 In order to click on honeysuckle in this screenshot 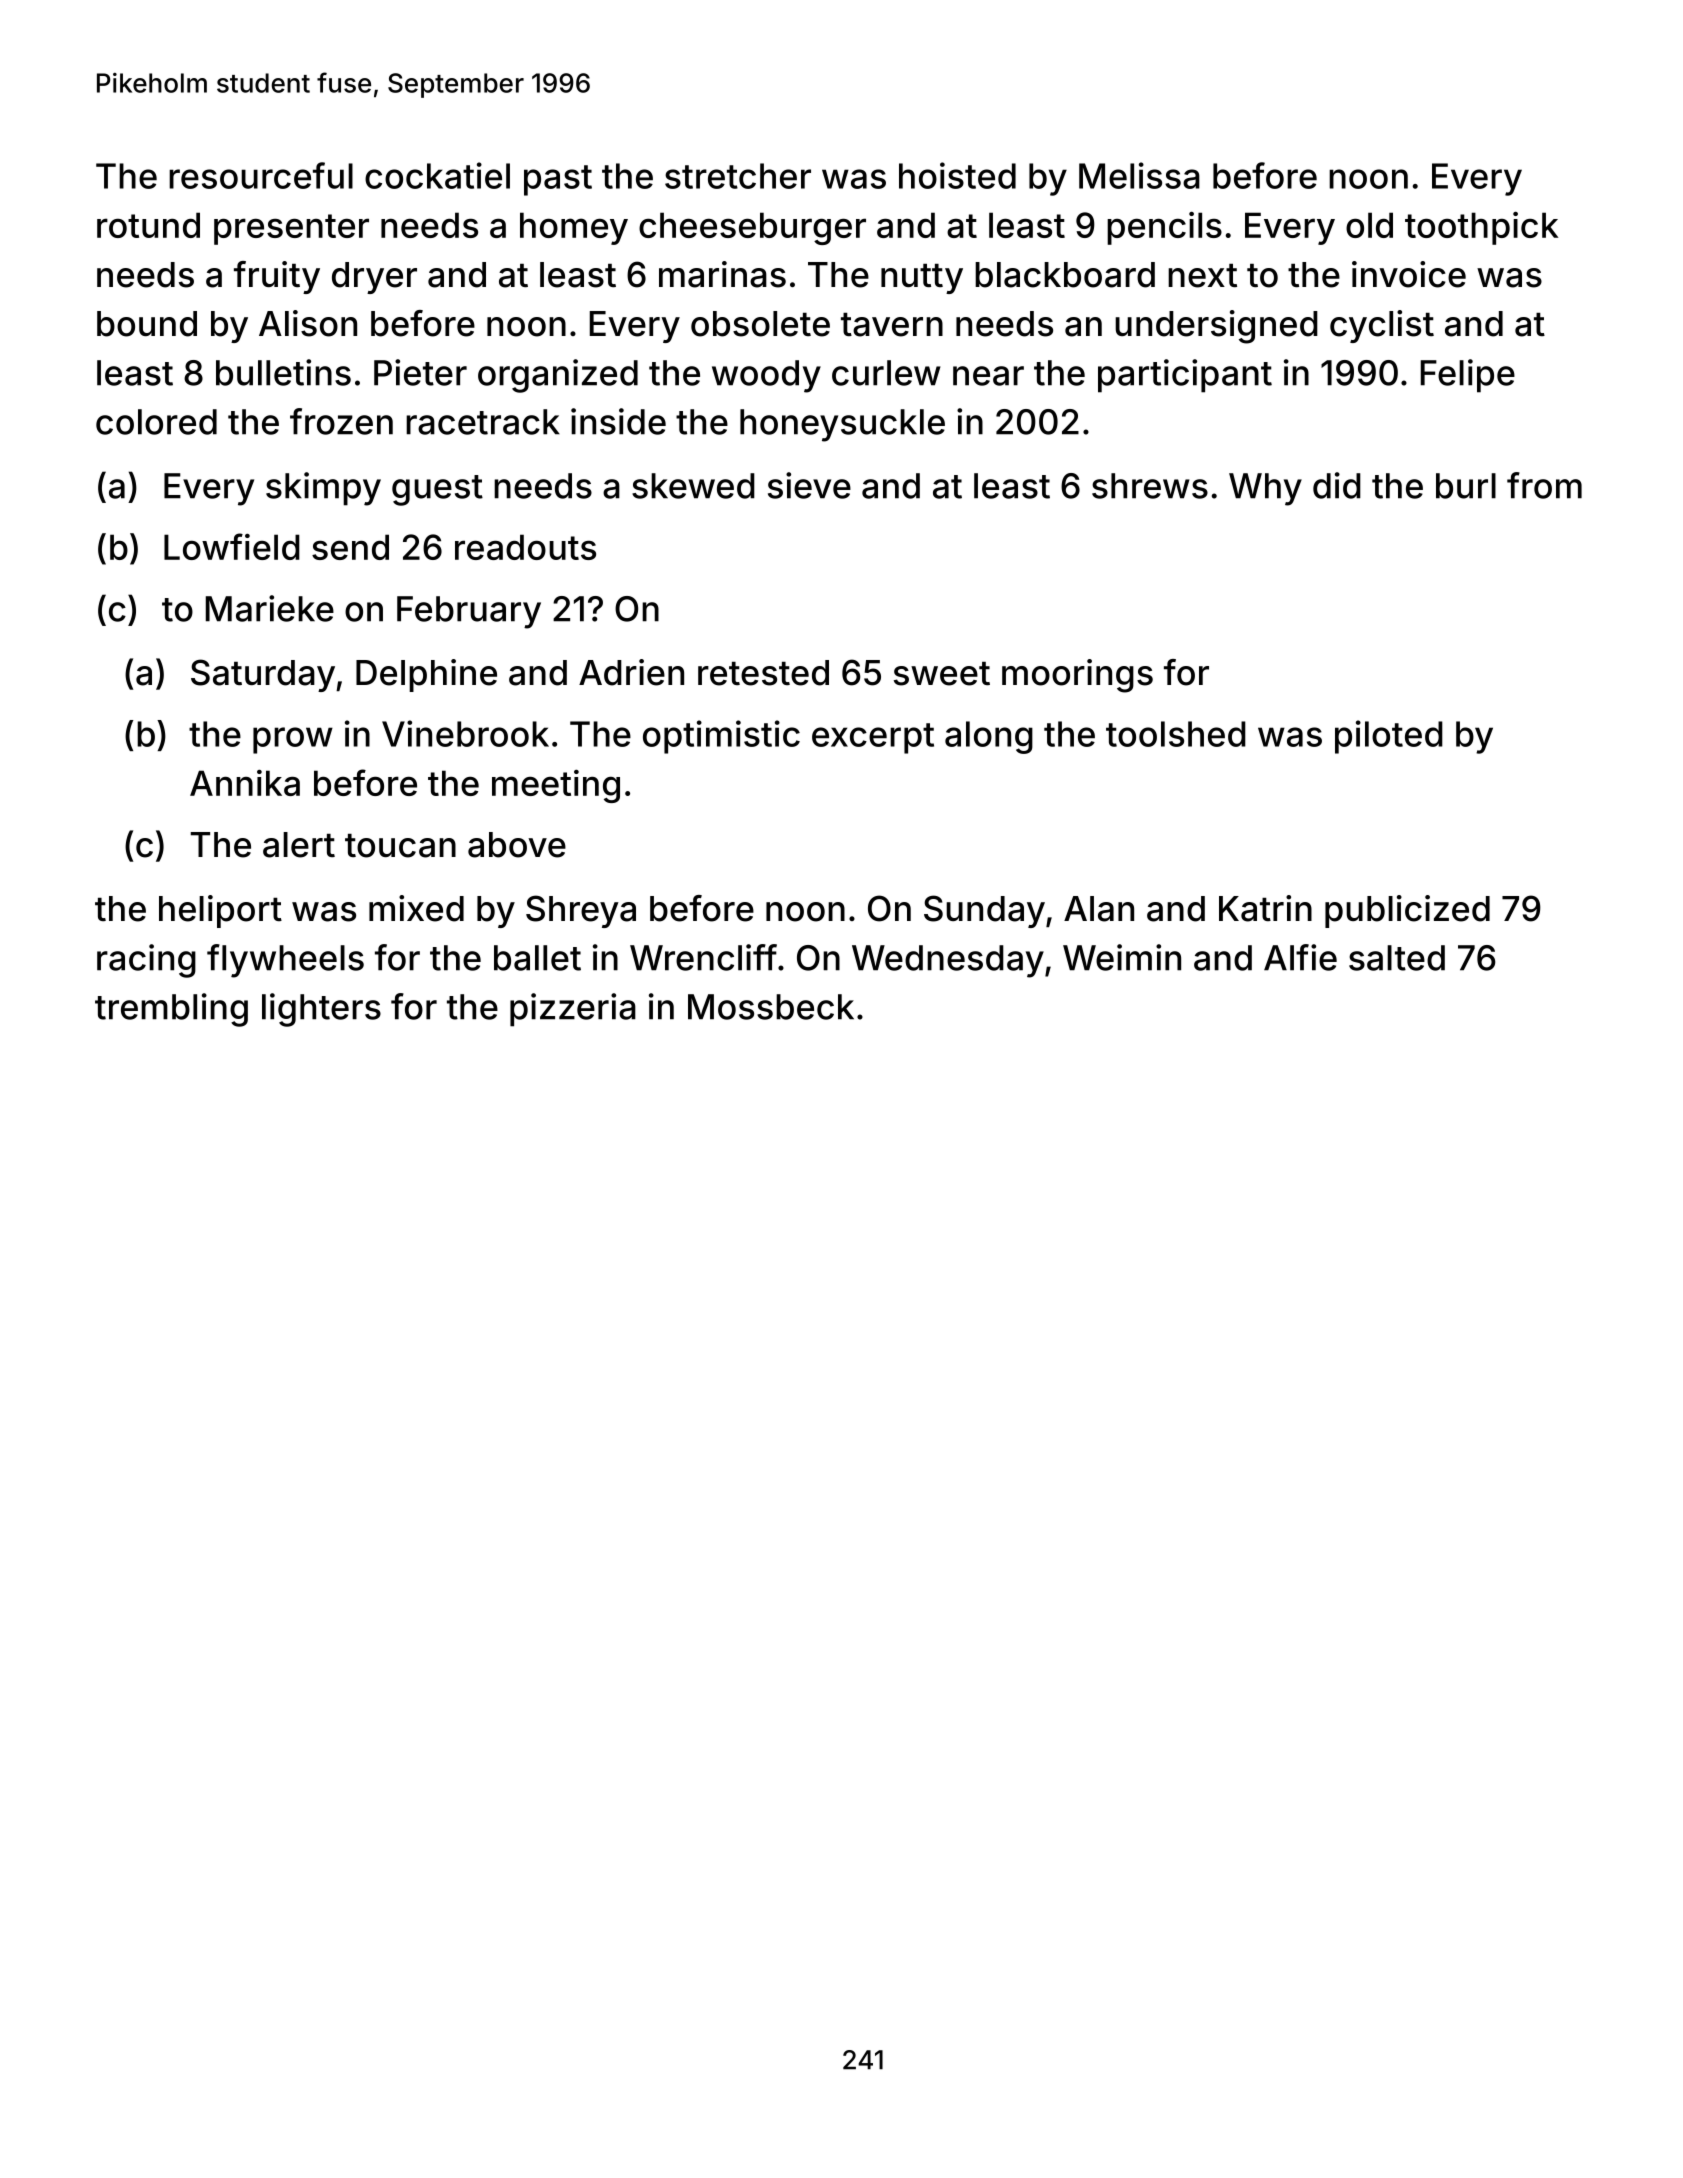, I will do `click(842, 425)`.
